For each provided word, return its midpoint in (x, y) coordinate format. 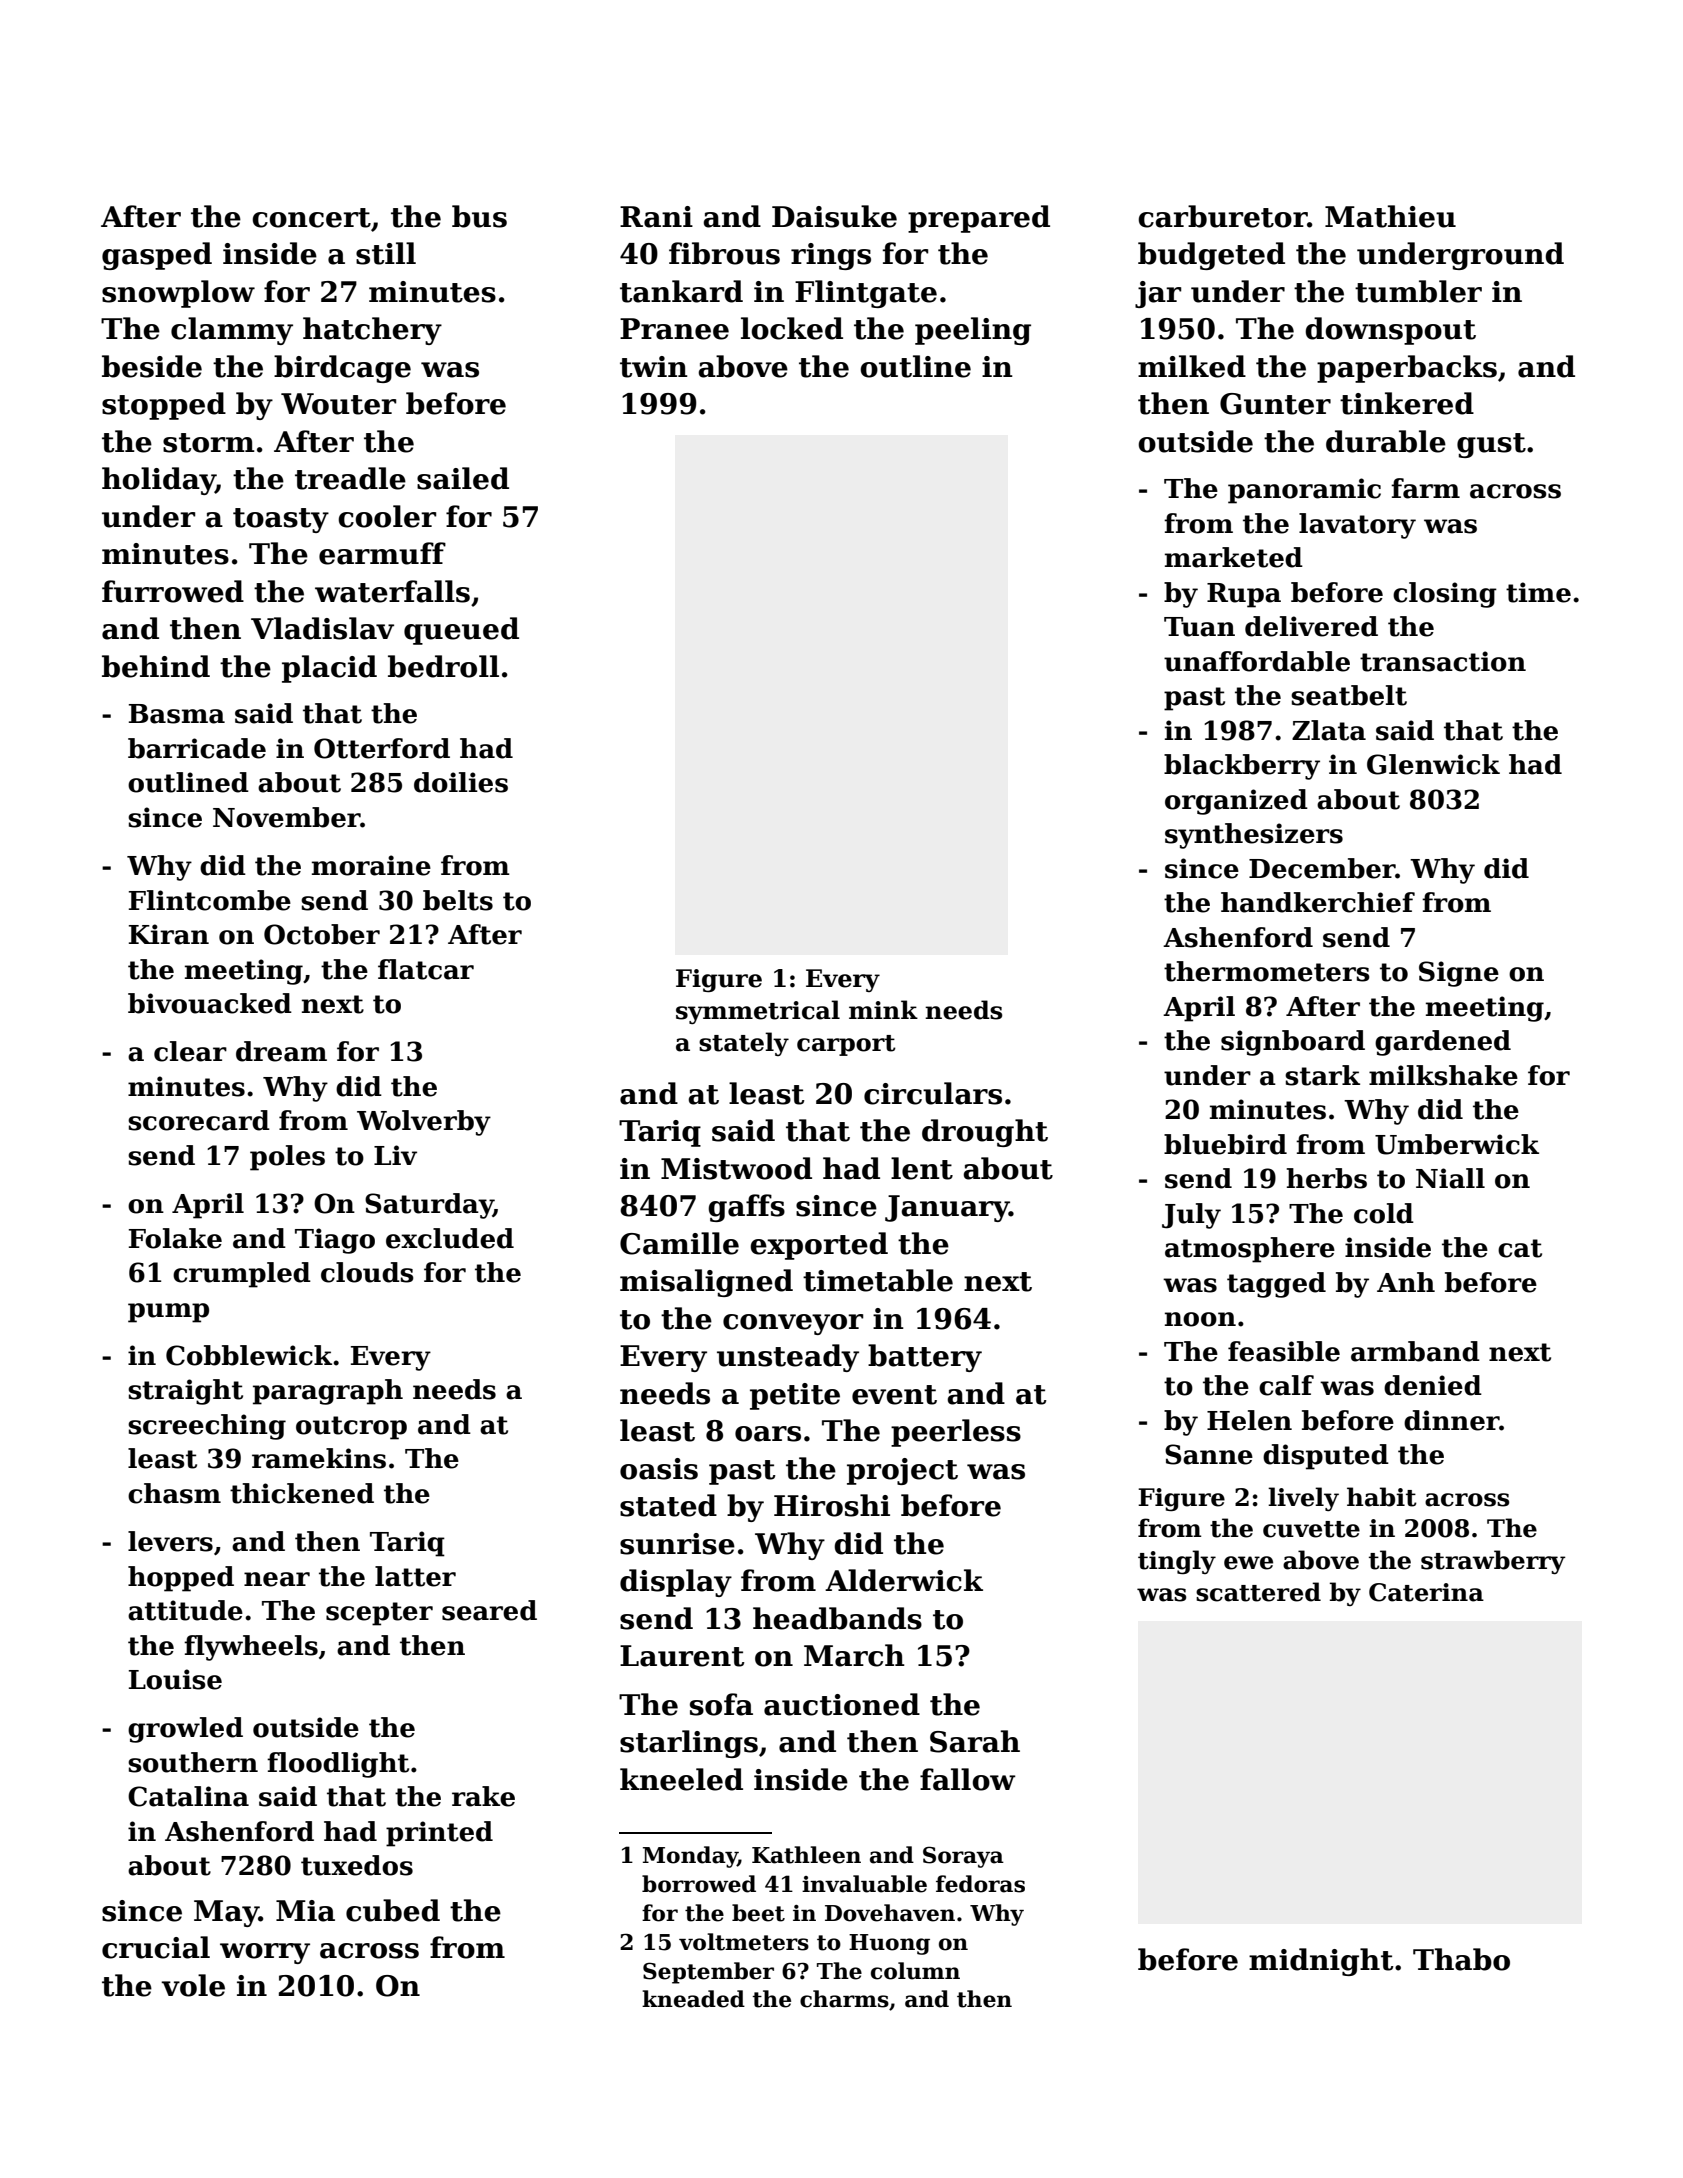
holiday (159, 481)
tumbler (1418, 291)
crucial (156, 1947)
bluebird (1225, 1144)
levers (170, 1541)
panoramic (1304, 491)
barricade (197, 748)
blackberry (1242, 767)
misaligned (706, 1283)
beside (152, 366)
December (1322, 868)
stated (668, 1505)
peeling (973, 331)
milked (1192, 366)
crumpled (242, 1275)
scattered (1258, 1592)
